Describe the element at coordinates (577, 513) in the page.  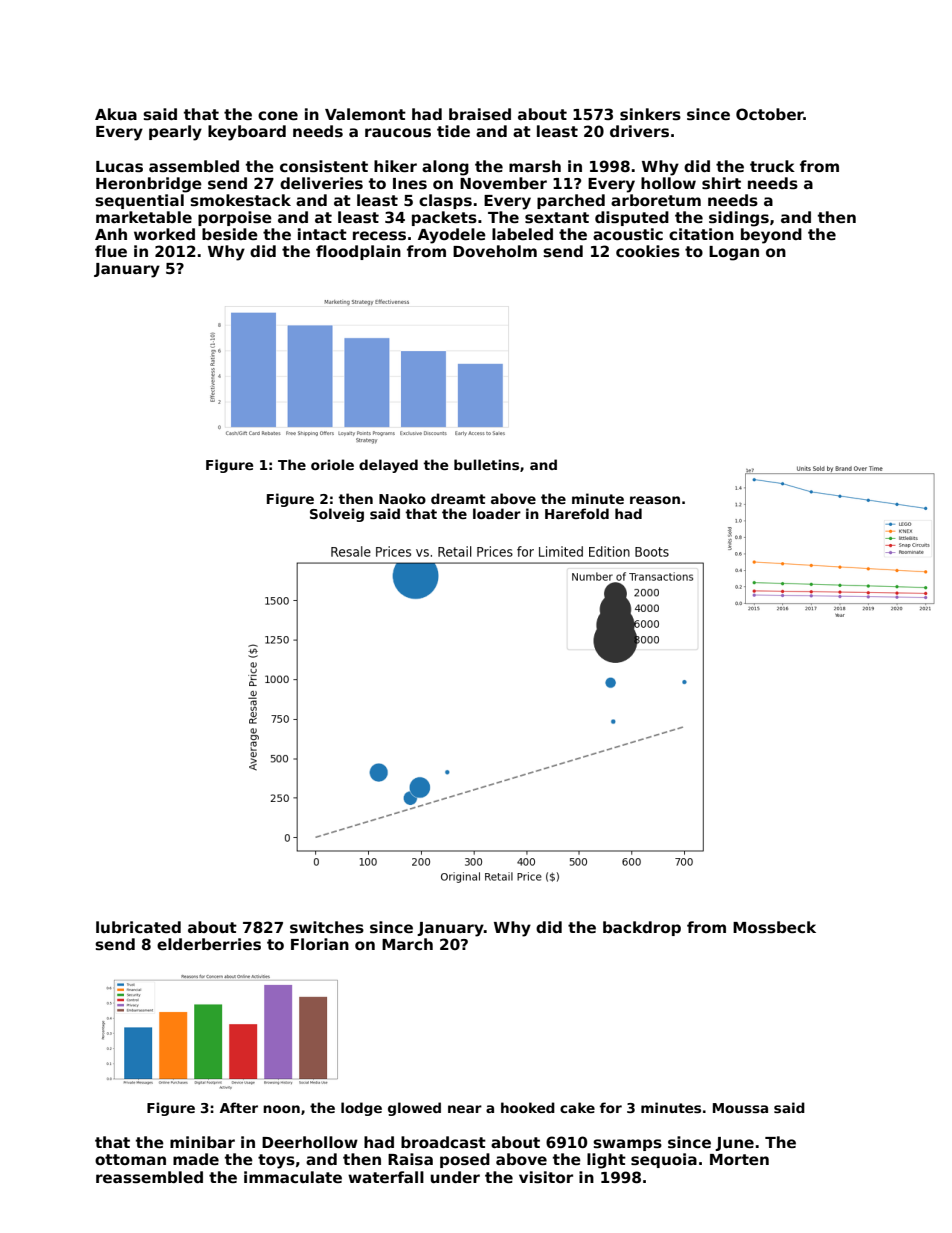
I see `Harefold` at that location.
